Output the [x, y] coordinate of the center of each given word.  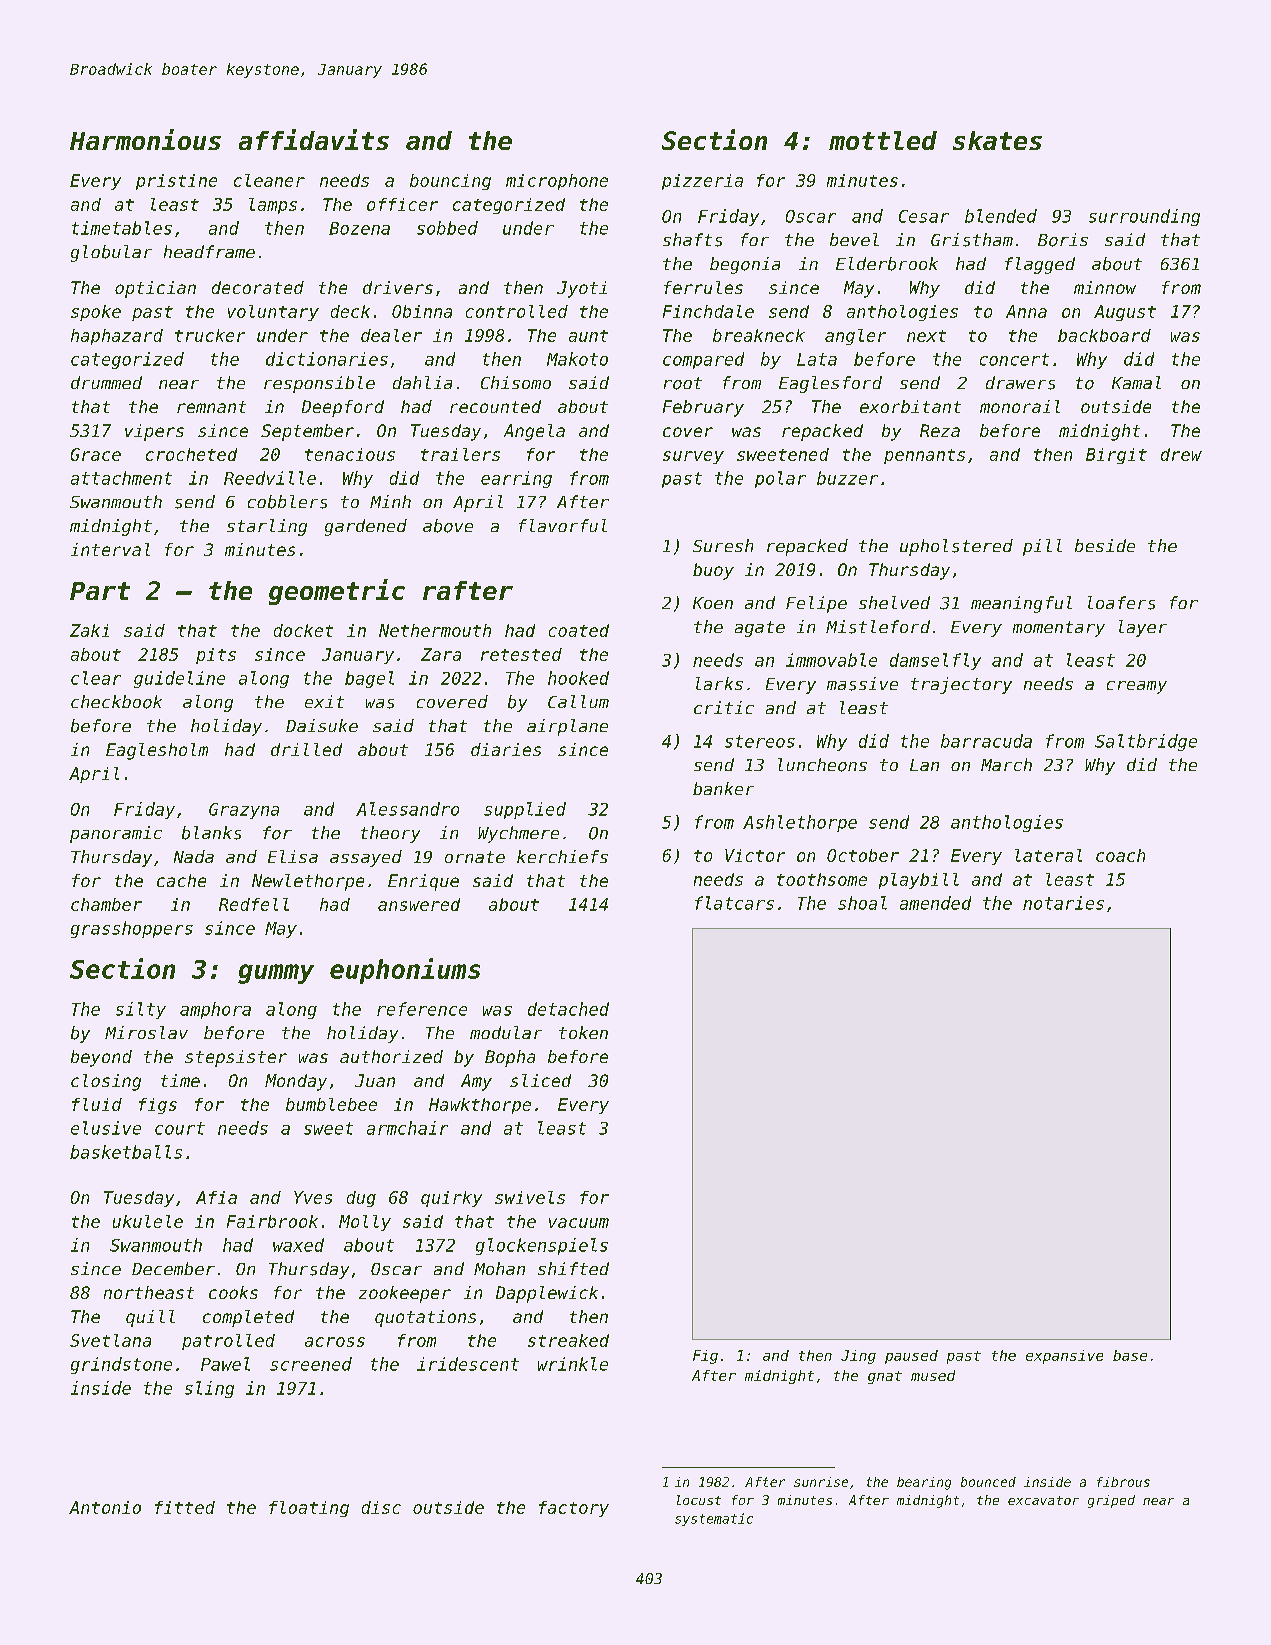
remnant [211, 407]
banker [723, 788]
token [583, 1032]
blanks [211, 833]
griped [1111, 1501]
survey [693, 457]
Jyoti [582, 289]
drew [1181, 454]
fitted [185, 1507]
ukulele [148, 1221]
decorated [258, 287]
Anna [1026, 311]
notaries [1063, 903]
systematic [714, 1519]
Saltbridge [1146, 742]
